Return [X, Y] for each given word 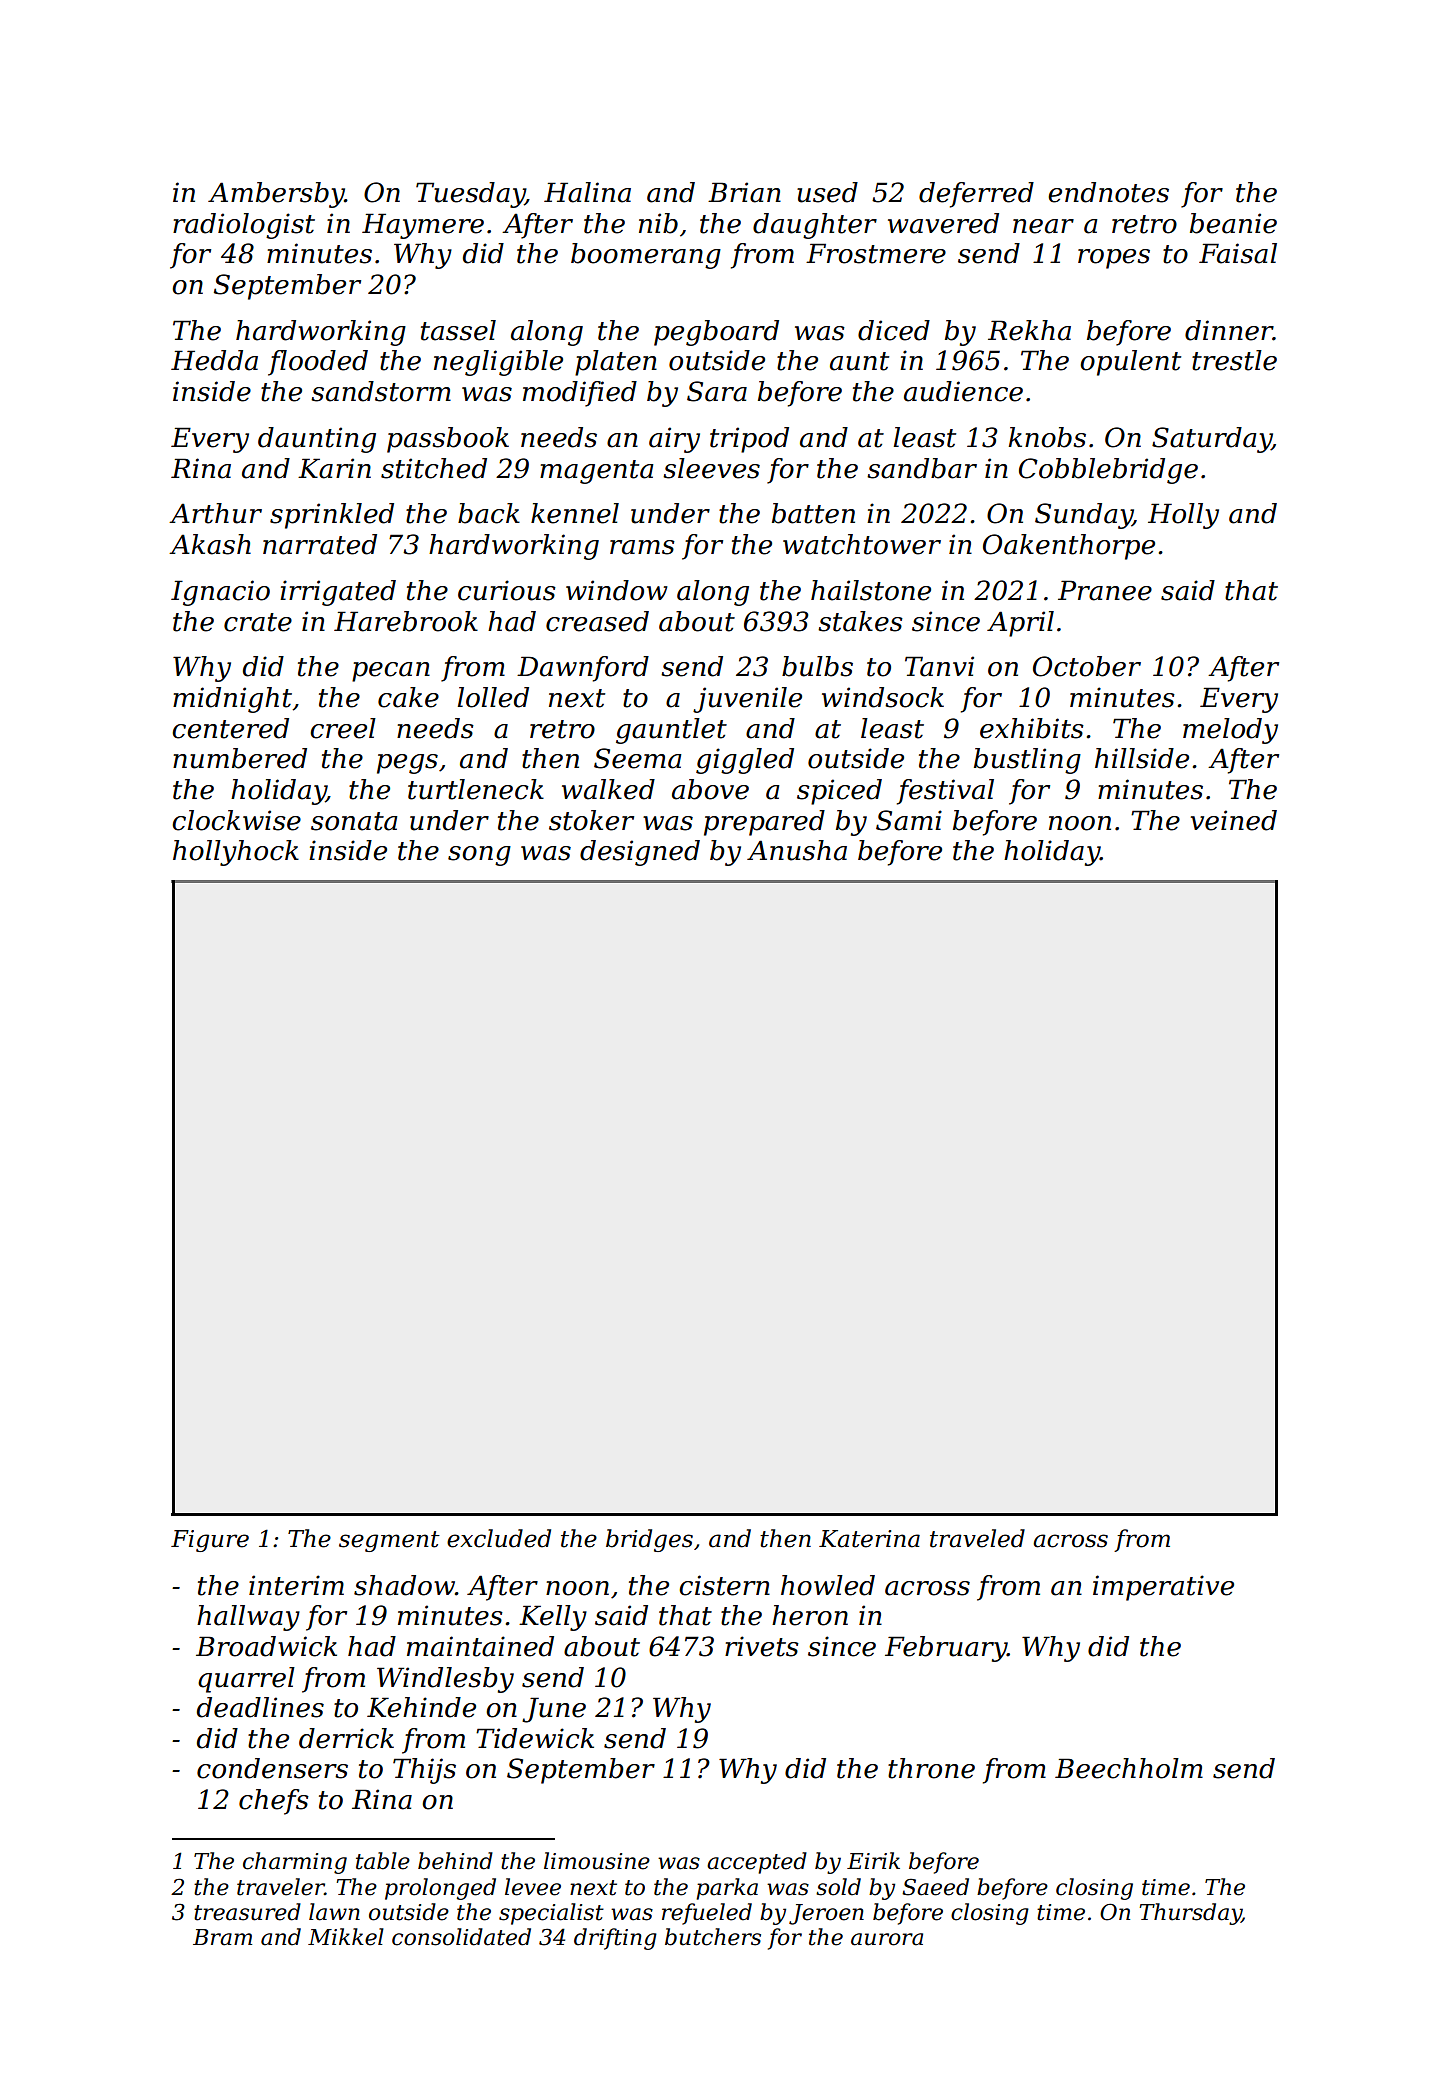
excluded [499, 1538]
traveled [977, 1538]
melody [1230, 731]
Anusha [797, 850]
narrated [320, 544]
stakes [860, 621]
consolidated [461, 1937]
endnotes [1108, 192]
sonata [354, 821]
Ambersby [276, 195]
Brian [744, 192]
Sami [909, 820]
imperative [1163, 1588]
